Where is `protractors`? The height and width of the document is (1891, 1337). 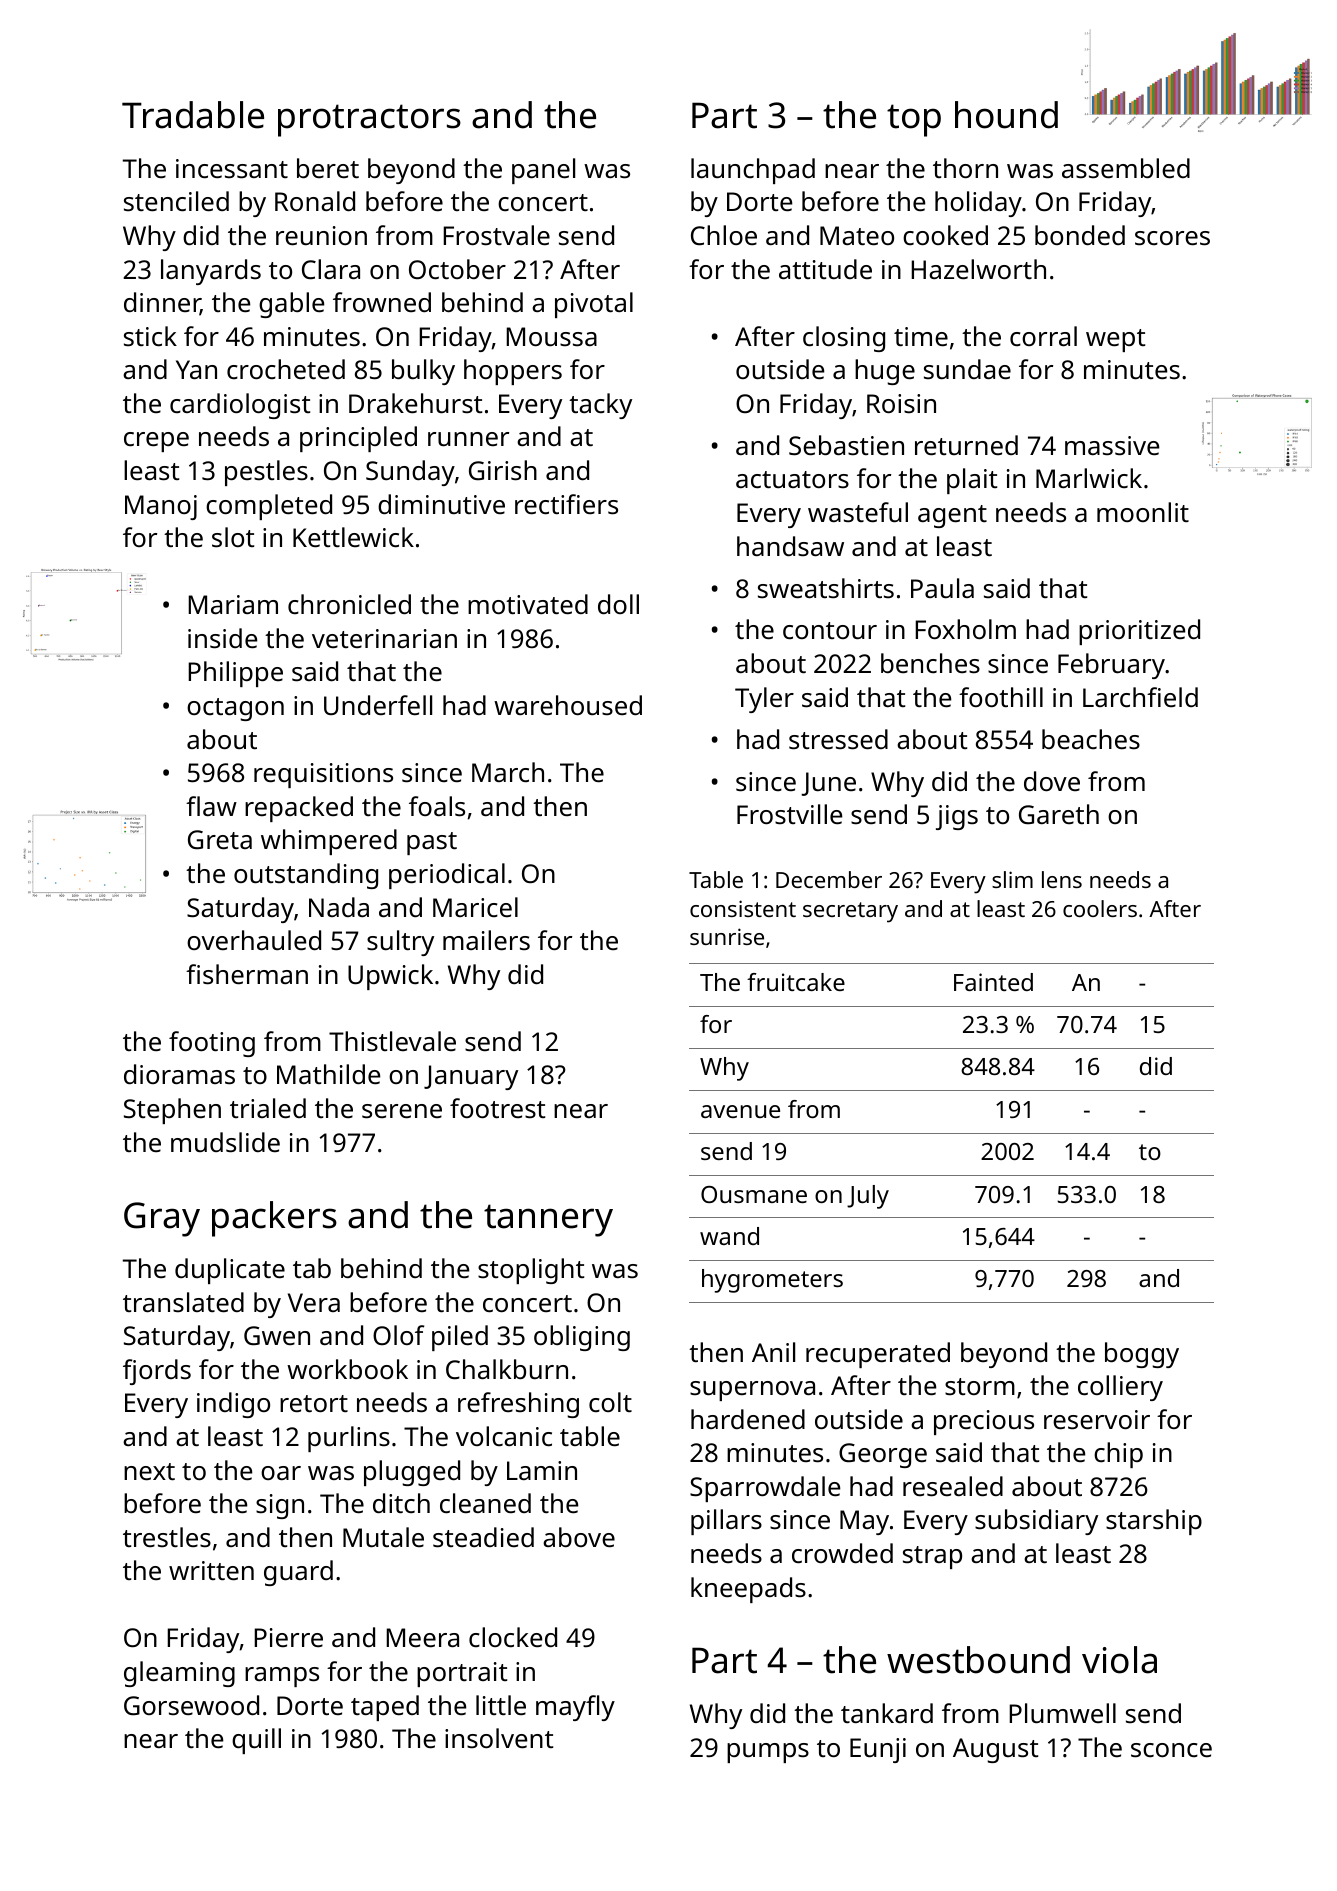 protractors is located at coordinates (369, 120).
